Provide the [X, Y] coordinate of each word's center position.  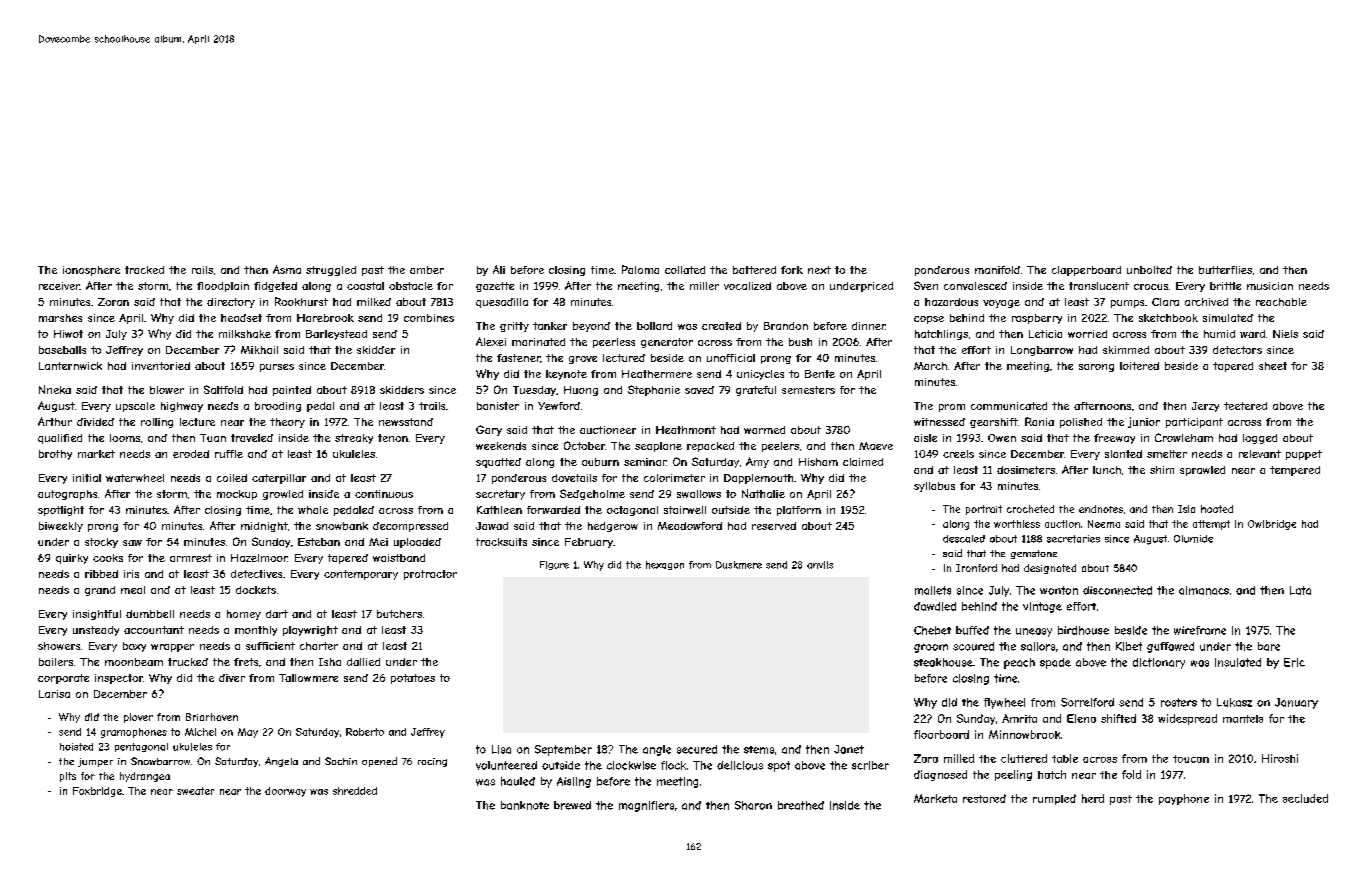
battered [754, 270]
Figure [554, 565]
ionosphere [91, 271]
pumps [1127, 304]
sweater [195, 791]
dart [277, 614]
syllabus [934, 487]
